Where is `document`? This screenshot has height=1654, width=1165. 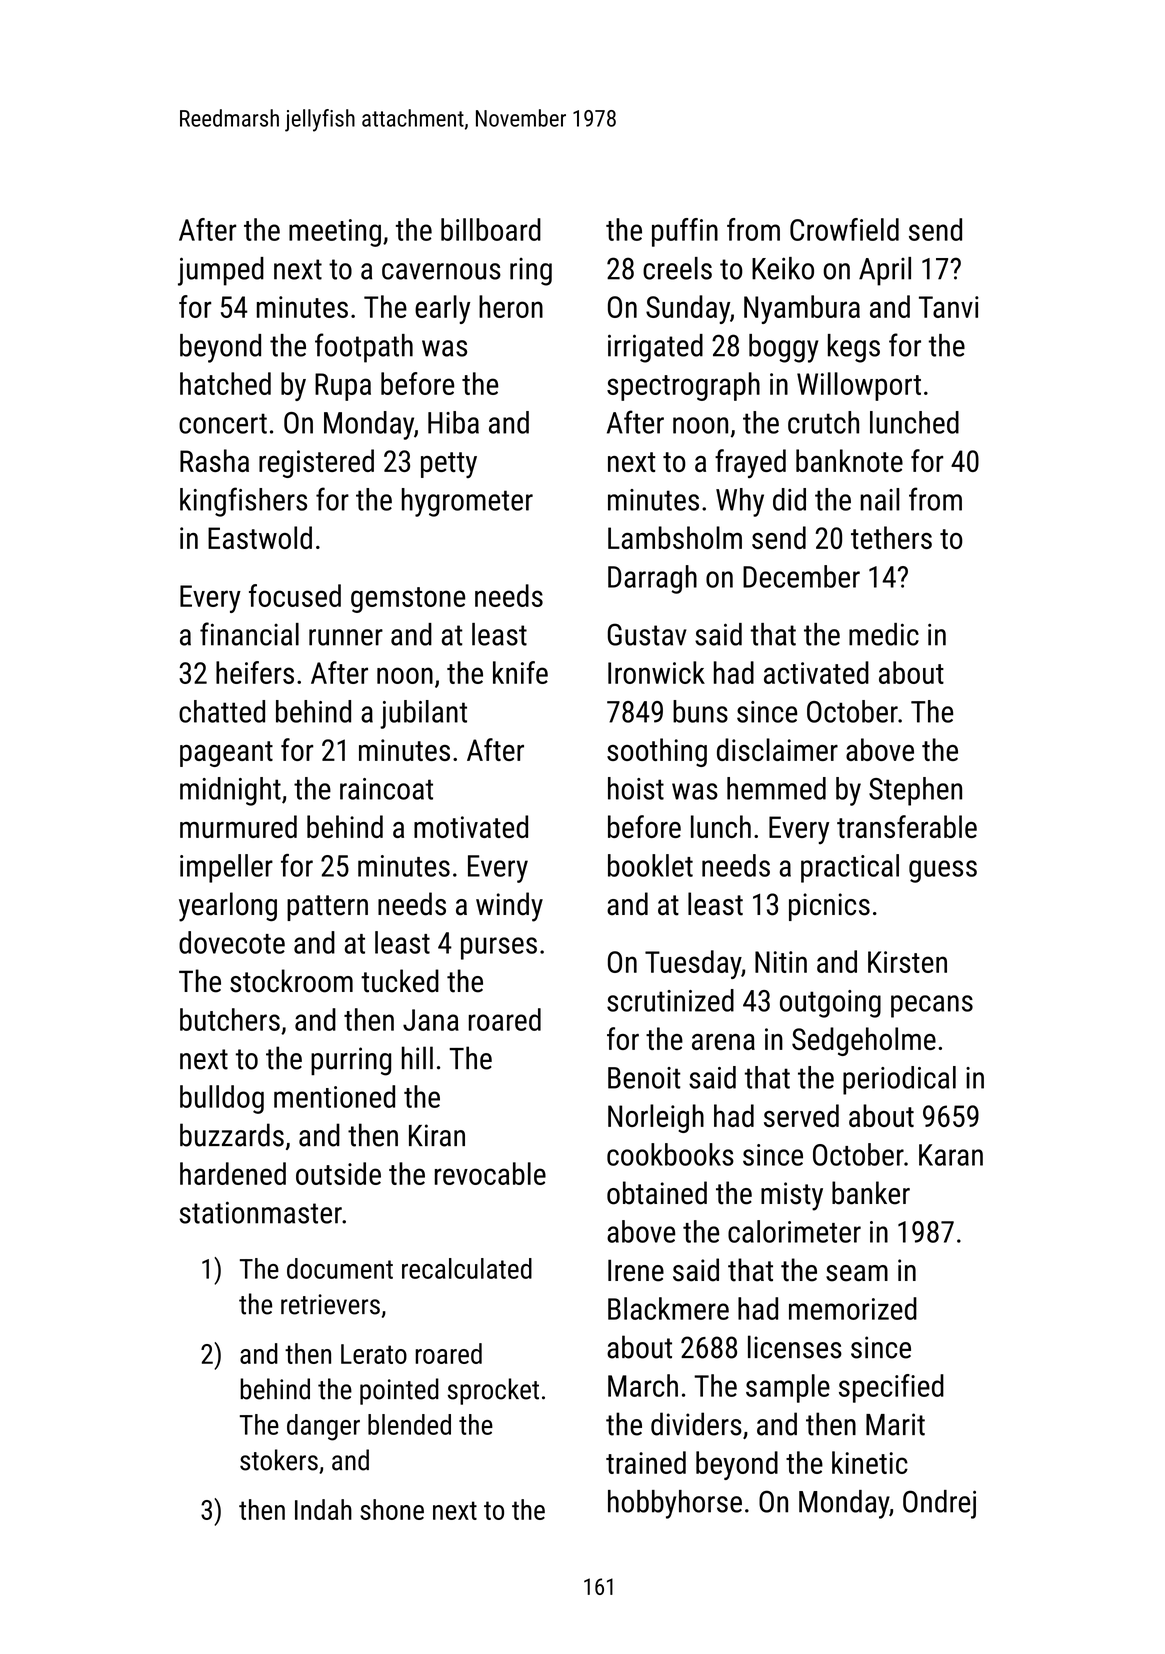 document is located at coordinates (340, 1268).
